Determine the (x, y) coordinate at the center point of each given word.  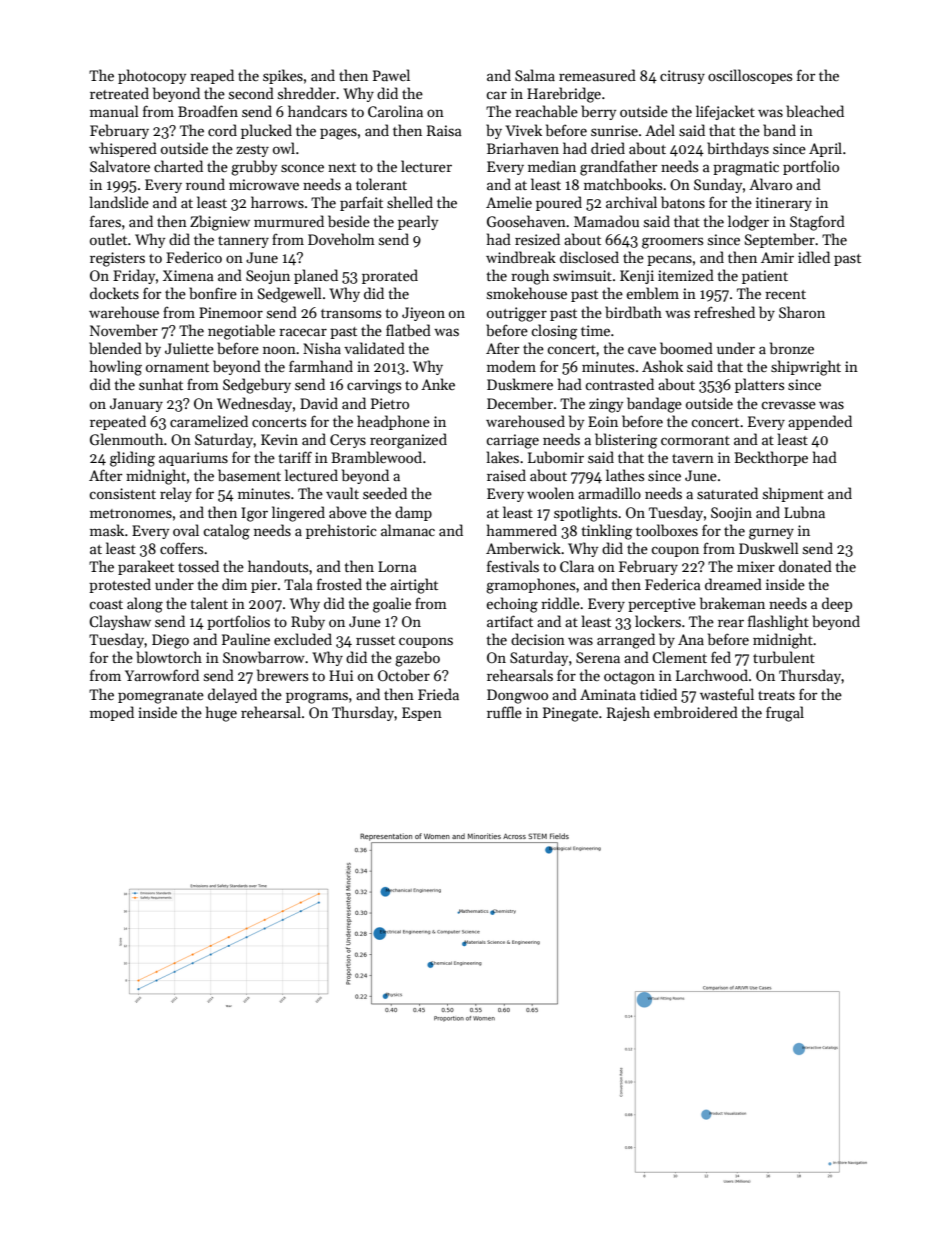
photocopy (152, 76)
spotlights (585, 514)
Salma (535, 75)
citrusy (682, 77)
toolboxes (667, 530)
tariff (295, 457)
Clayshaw (120, 622)
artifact (510, 621)
